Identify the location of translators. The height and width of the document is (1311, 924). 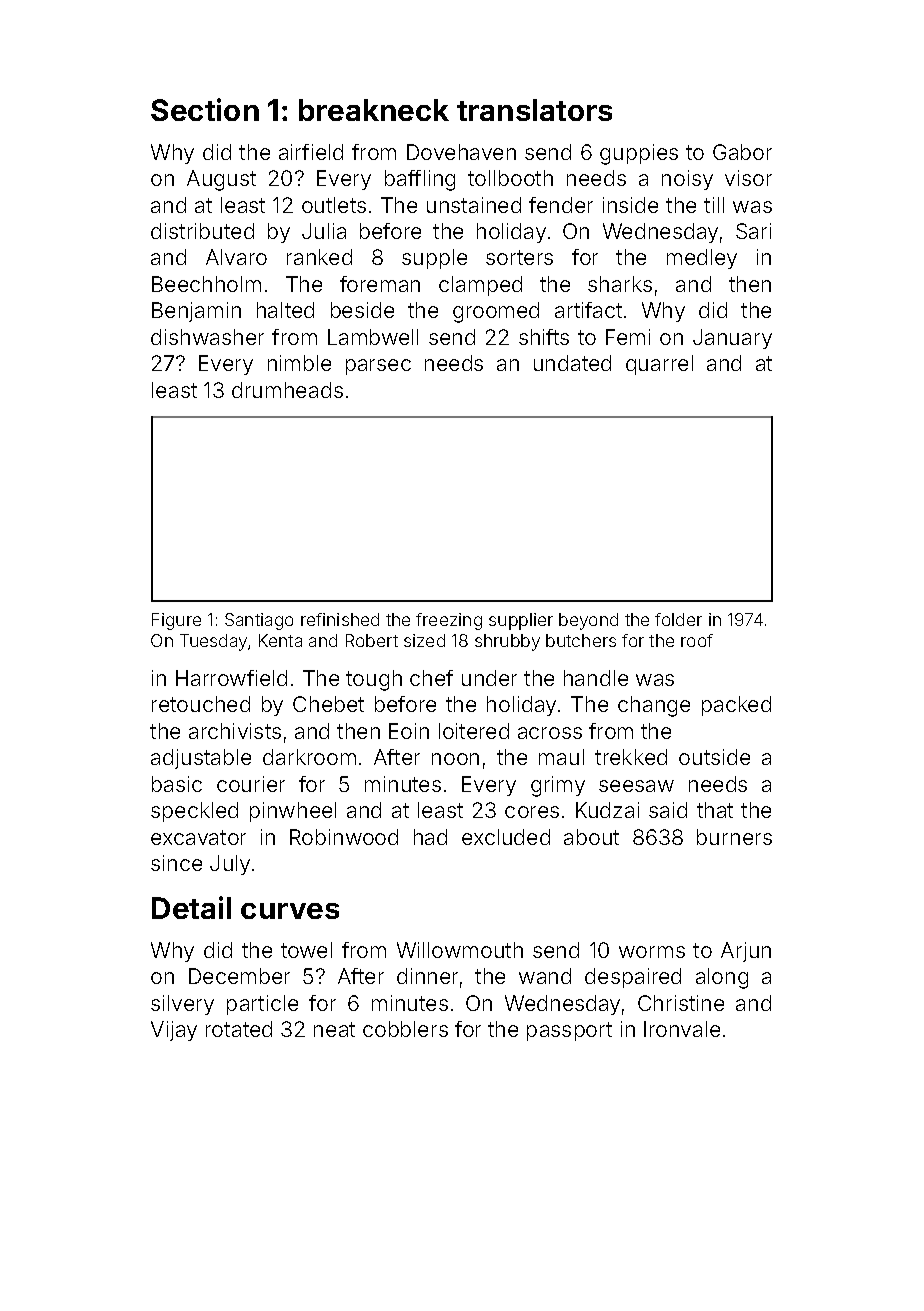
(534, 110).
